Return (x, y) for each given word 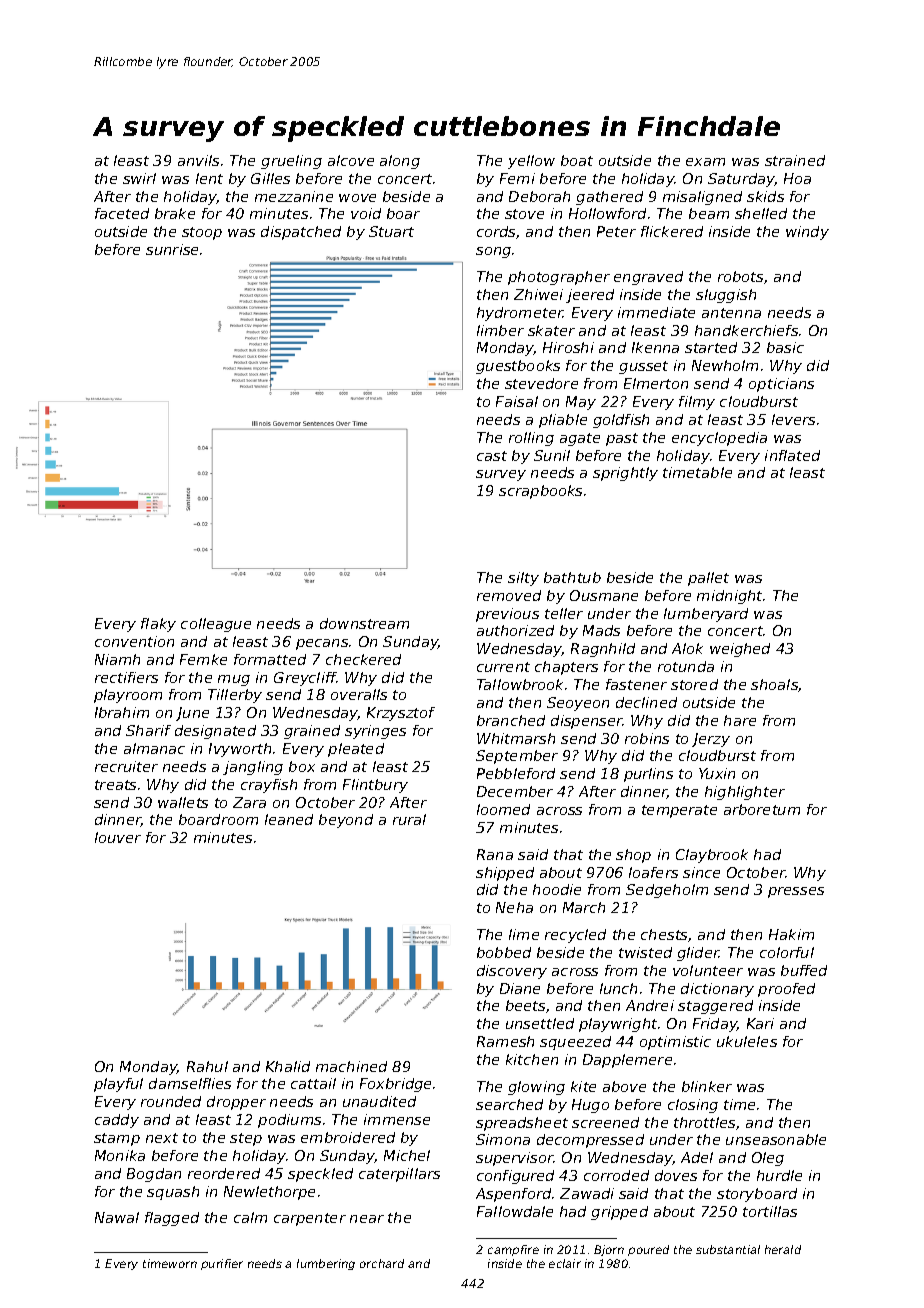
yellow (531, 162)
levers (793, 419)
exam (705, 162)
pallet (708, 579)
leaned (289, 819)
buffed (804, 970)
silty (523, 579)
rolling (531, 439)
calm (250, 1217)
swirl (139, 178)
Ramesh (505, 1041)
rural (409, 819)
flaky (158, 625)
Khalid (288, 1066)
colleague (216, 625)
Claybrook (712, 856)
